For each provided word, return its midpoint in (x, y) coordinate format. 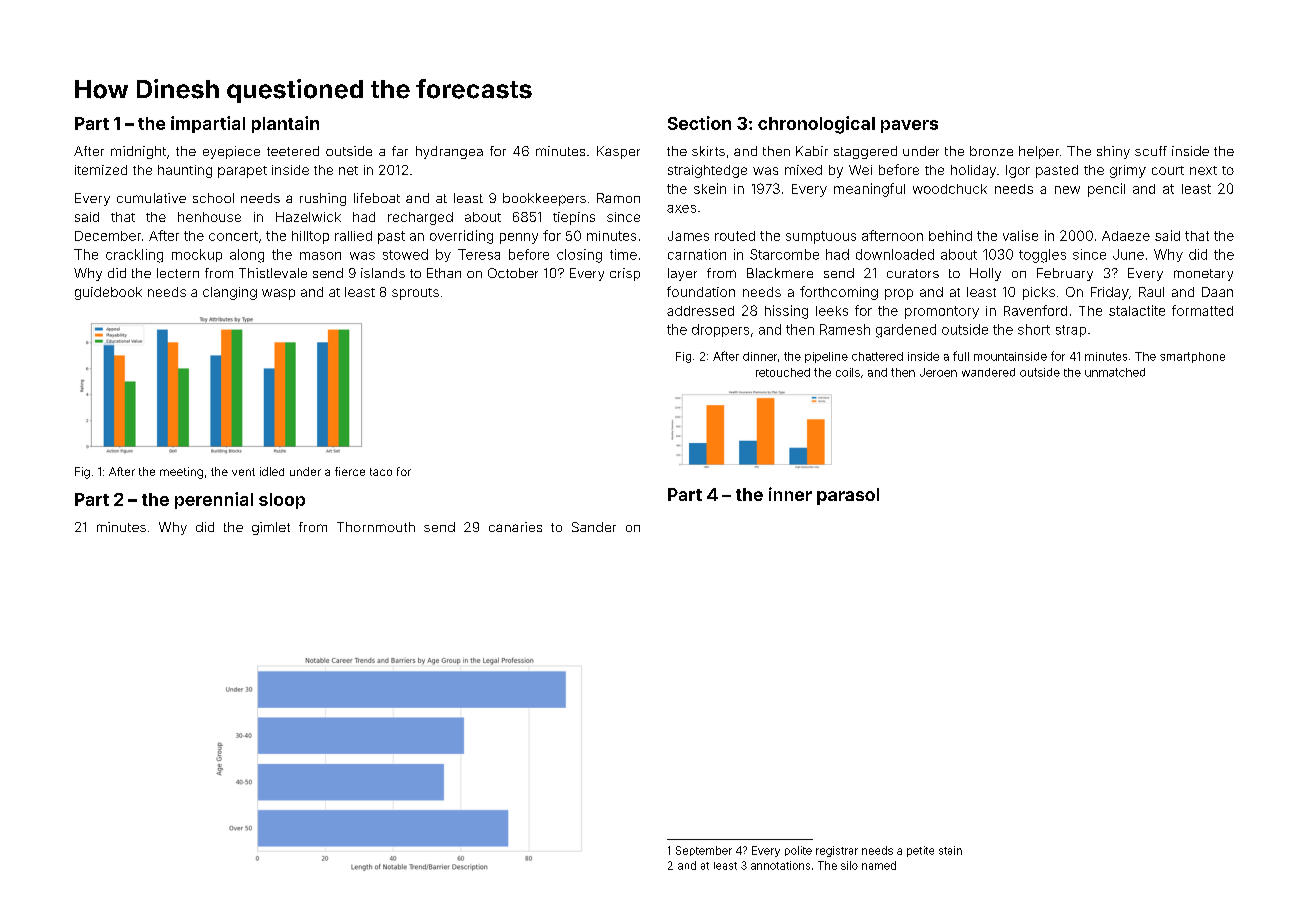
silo (849, 865)
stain (950, 850)
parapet (242, 172)
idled (272, 471)
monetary (1203, 275)
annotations (780, 865)
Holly (985, 274)
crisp (625, 274)
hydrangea (449, 152)
